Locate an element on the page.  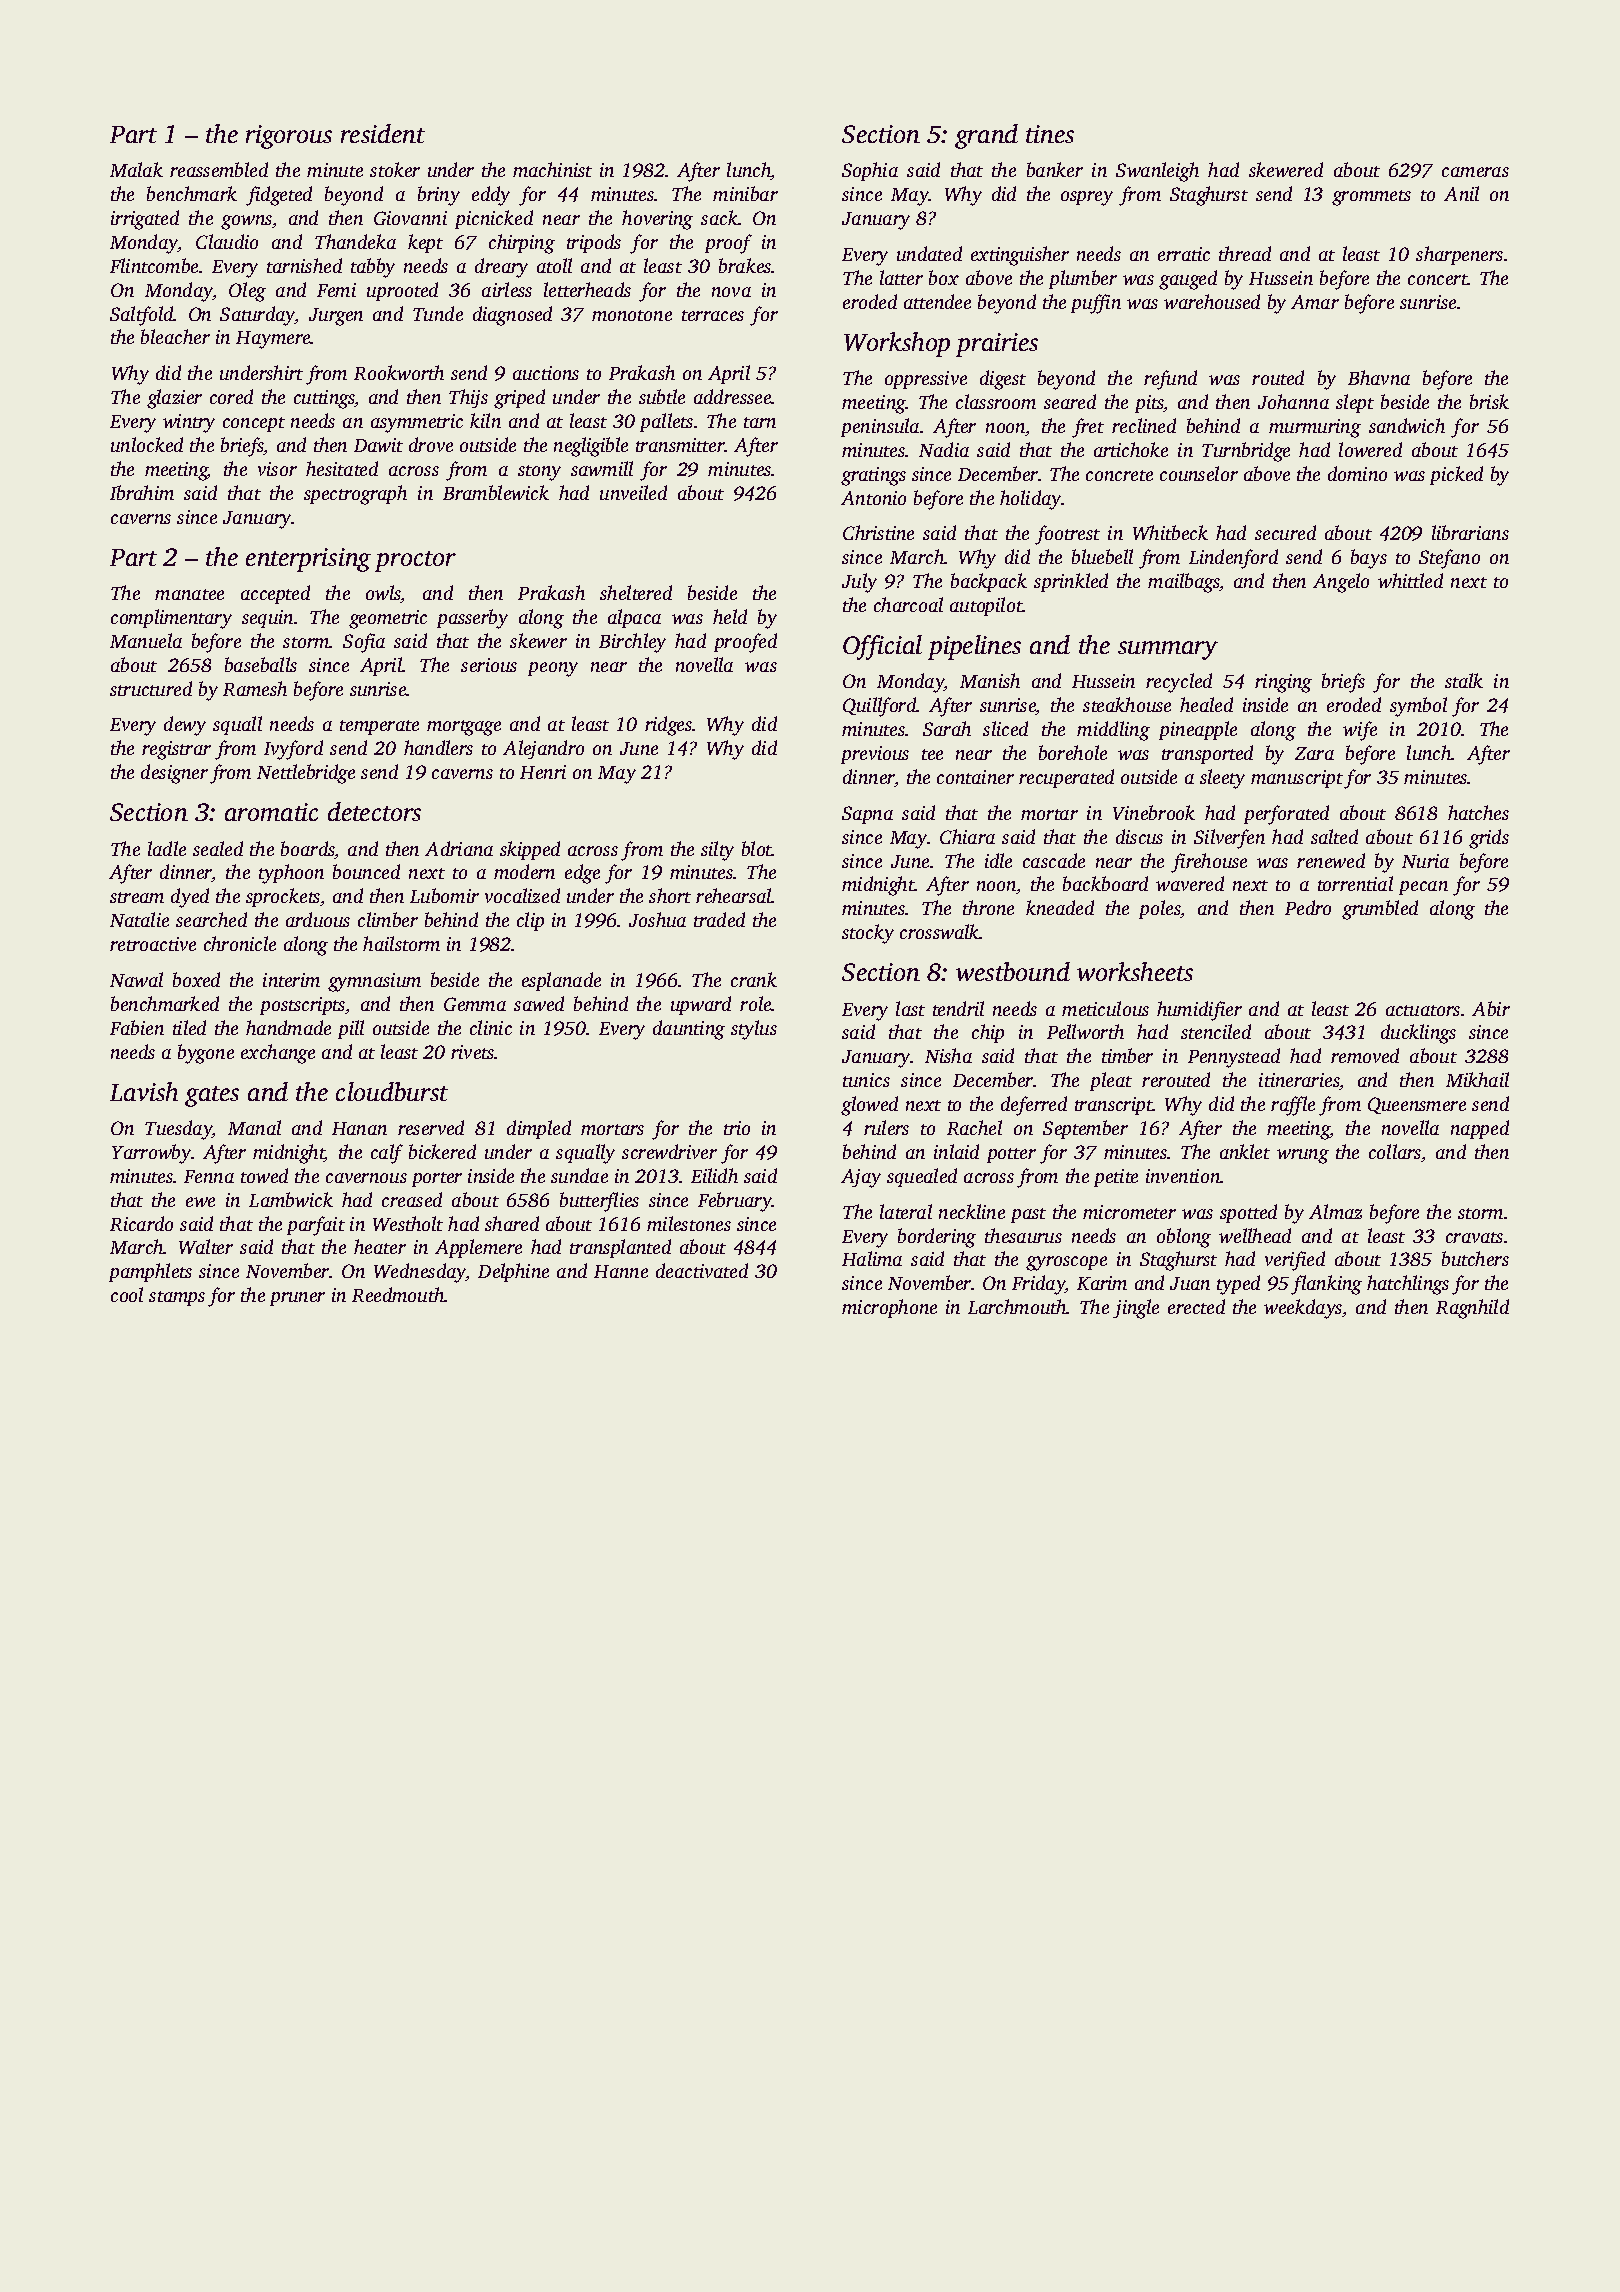
Ibrahim is located at coordinates (142, 492).
